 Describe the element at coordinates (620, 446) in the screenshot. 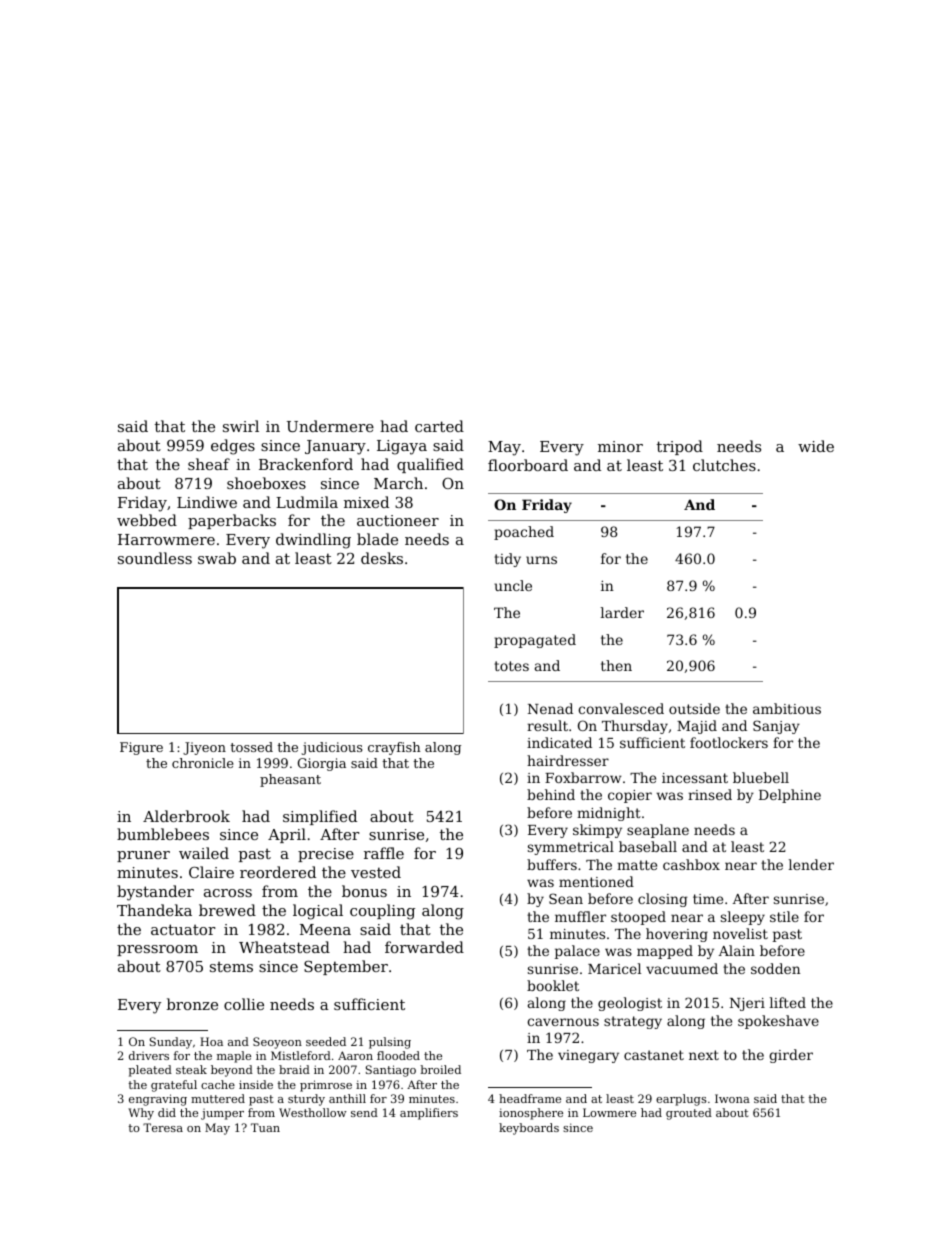

I see `minor` at that location.
